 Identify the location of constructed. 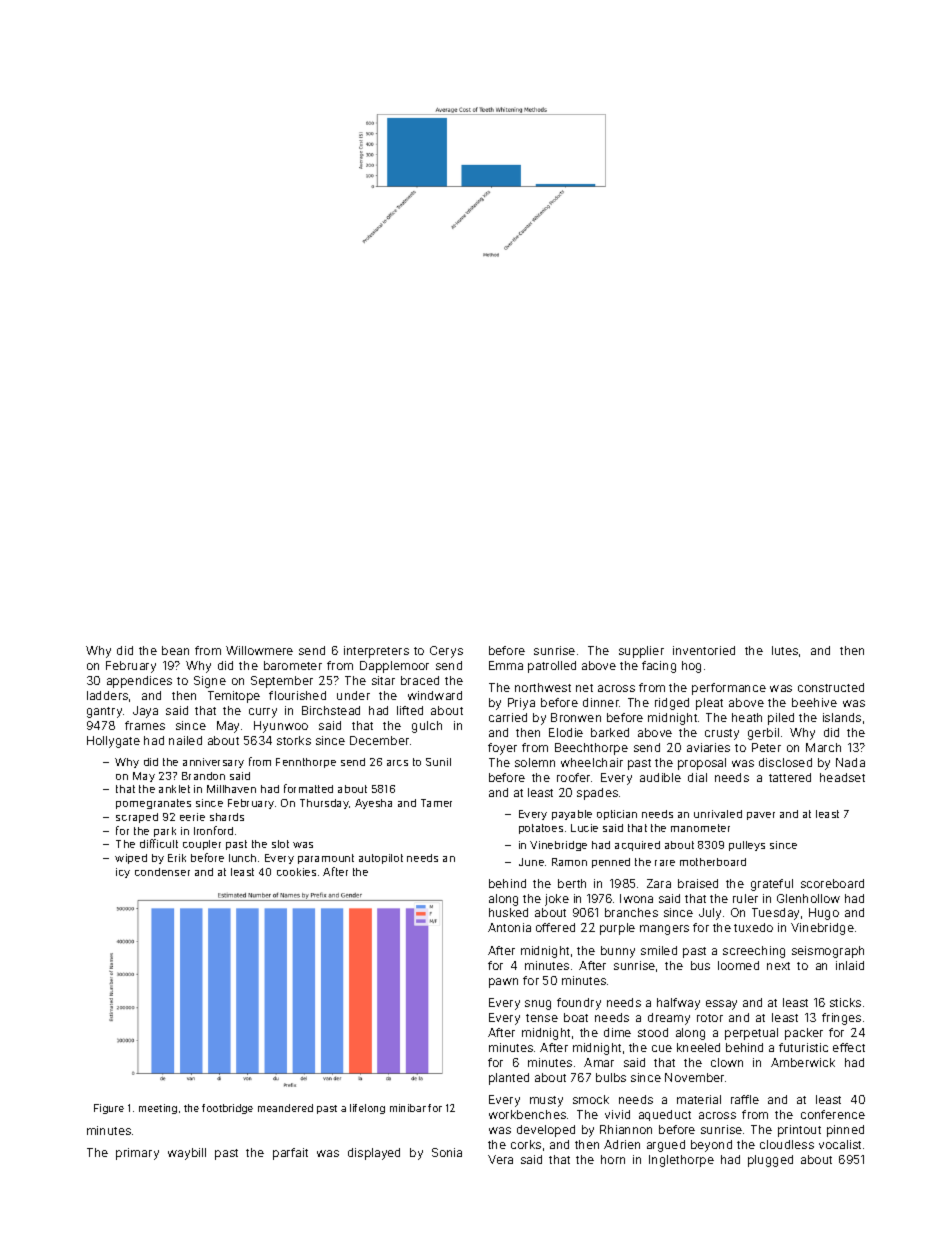
(831, 687).
